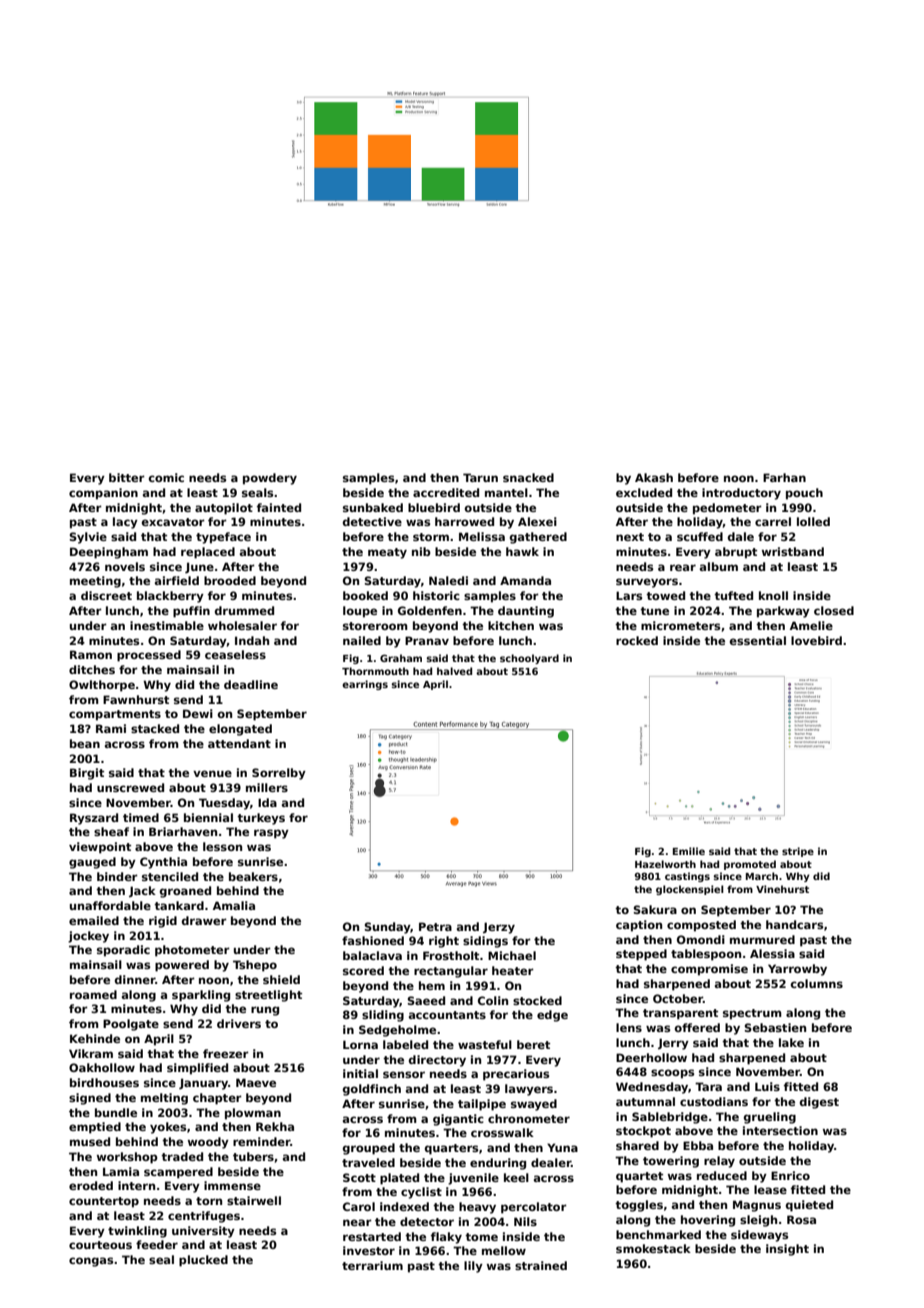 This document has height=1308, width=924. I want to click on halved, so click(454, 671).
